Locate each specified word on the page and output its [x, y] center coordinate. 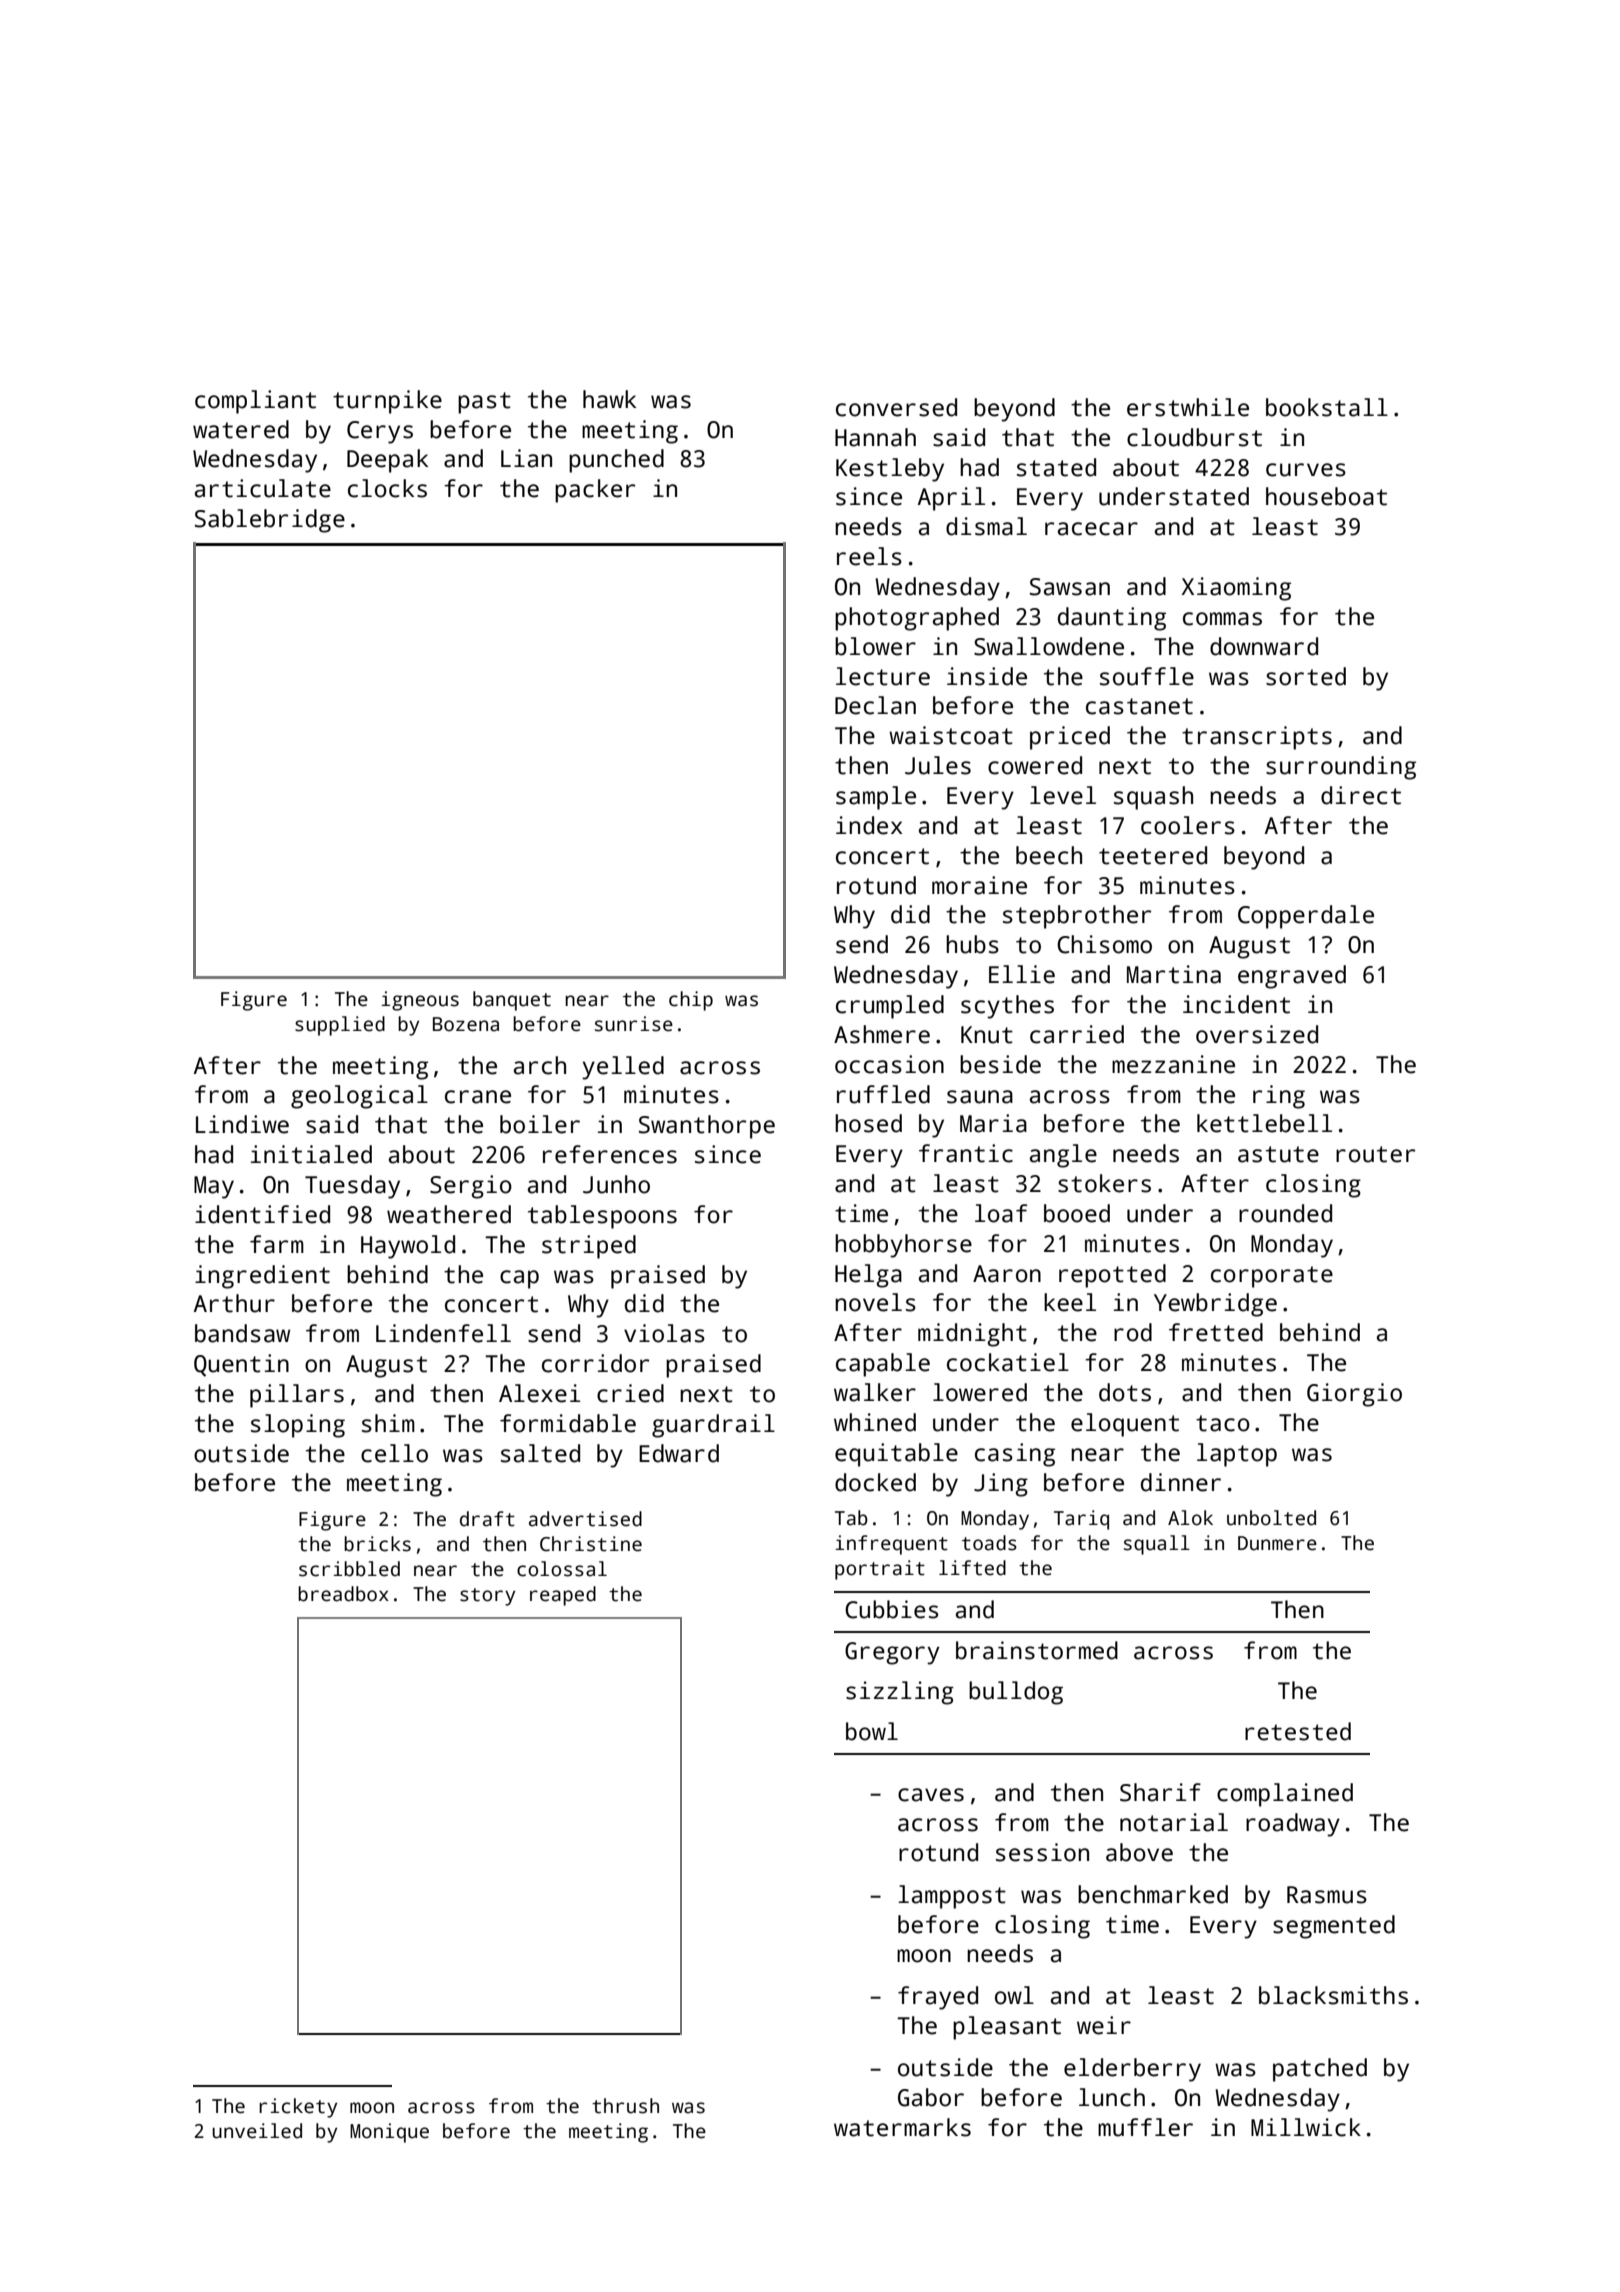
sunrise [634, 1024]
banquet [512, 1001]
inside [987, 676]
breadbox [343, 1594]
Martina [1174, 974]
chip [691, 1001]
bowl [872, 1731]
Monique [389, 2133]
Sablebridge [270, 521]
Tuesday [352, 1187]
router [1375, 1154]
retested [1298, 1731]
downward [1264, 646]
